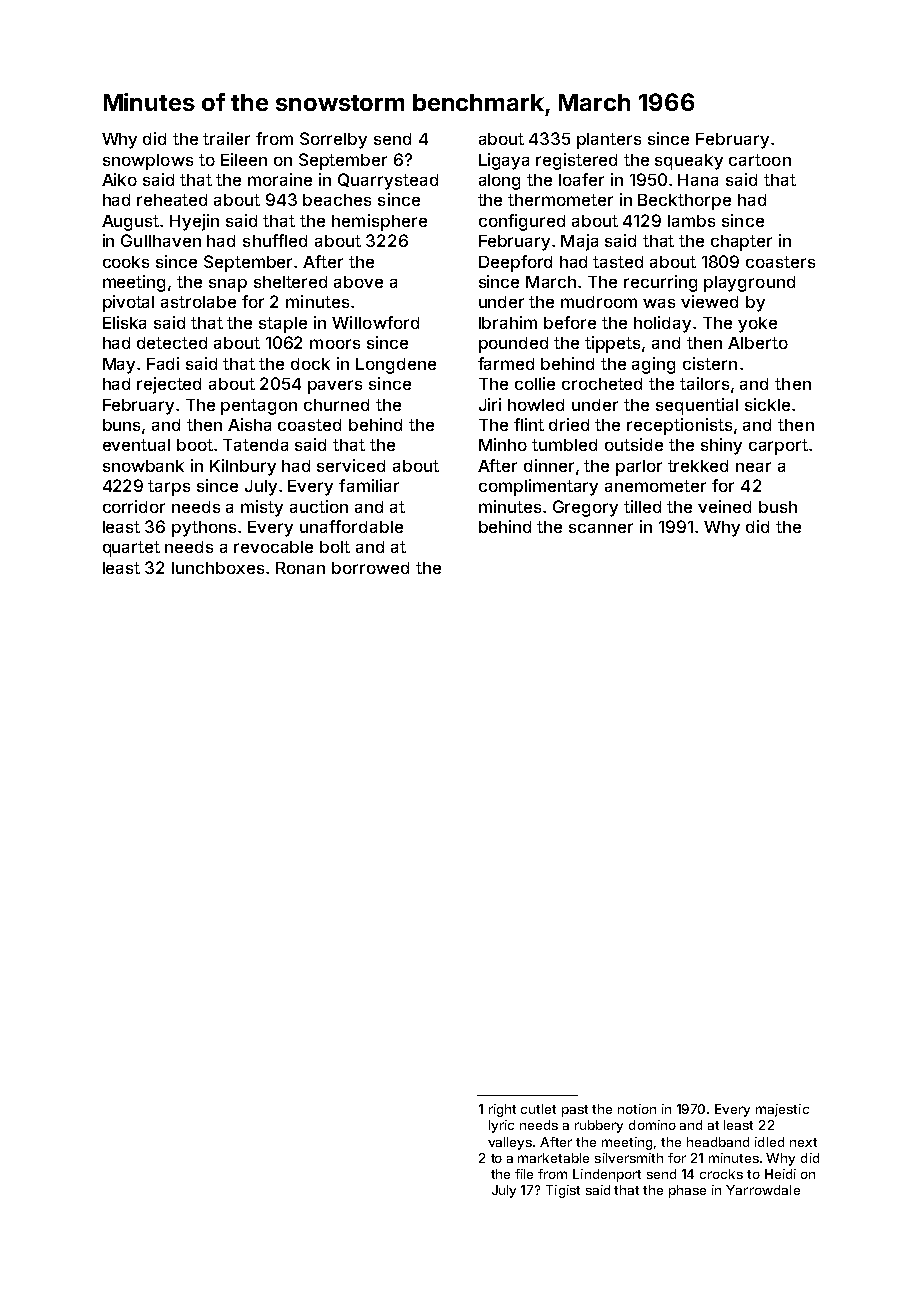 The image size is (924, 1314). Describe the element at coordinates (687, 1191) in the page. I see `phase` at that location.
